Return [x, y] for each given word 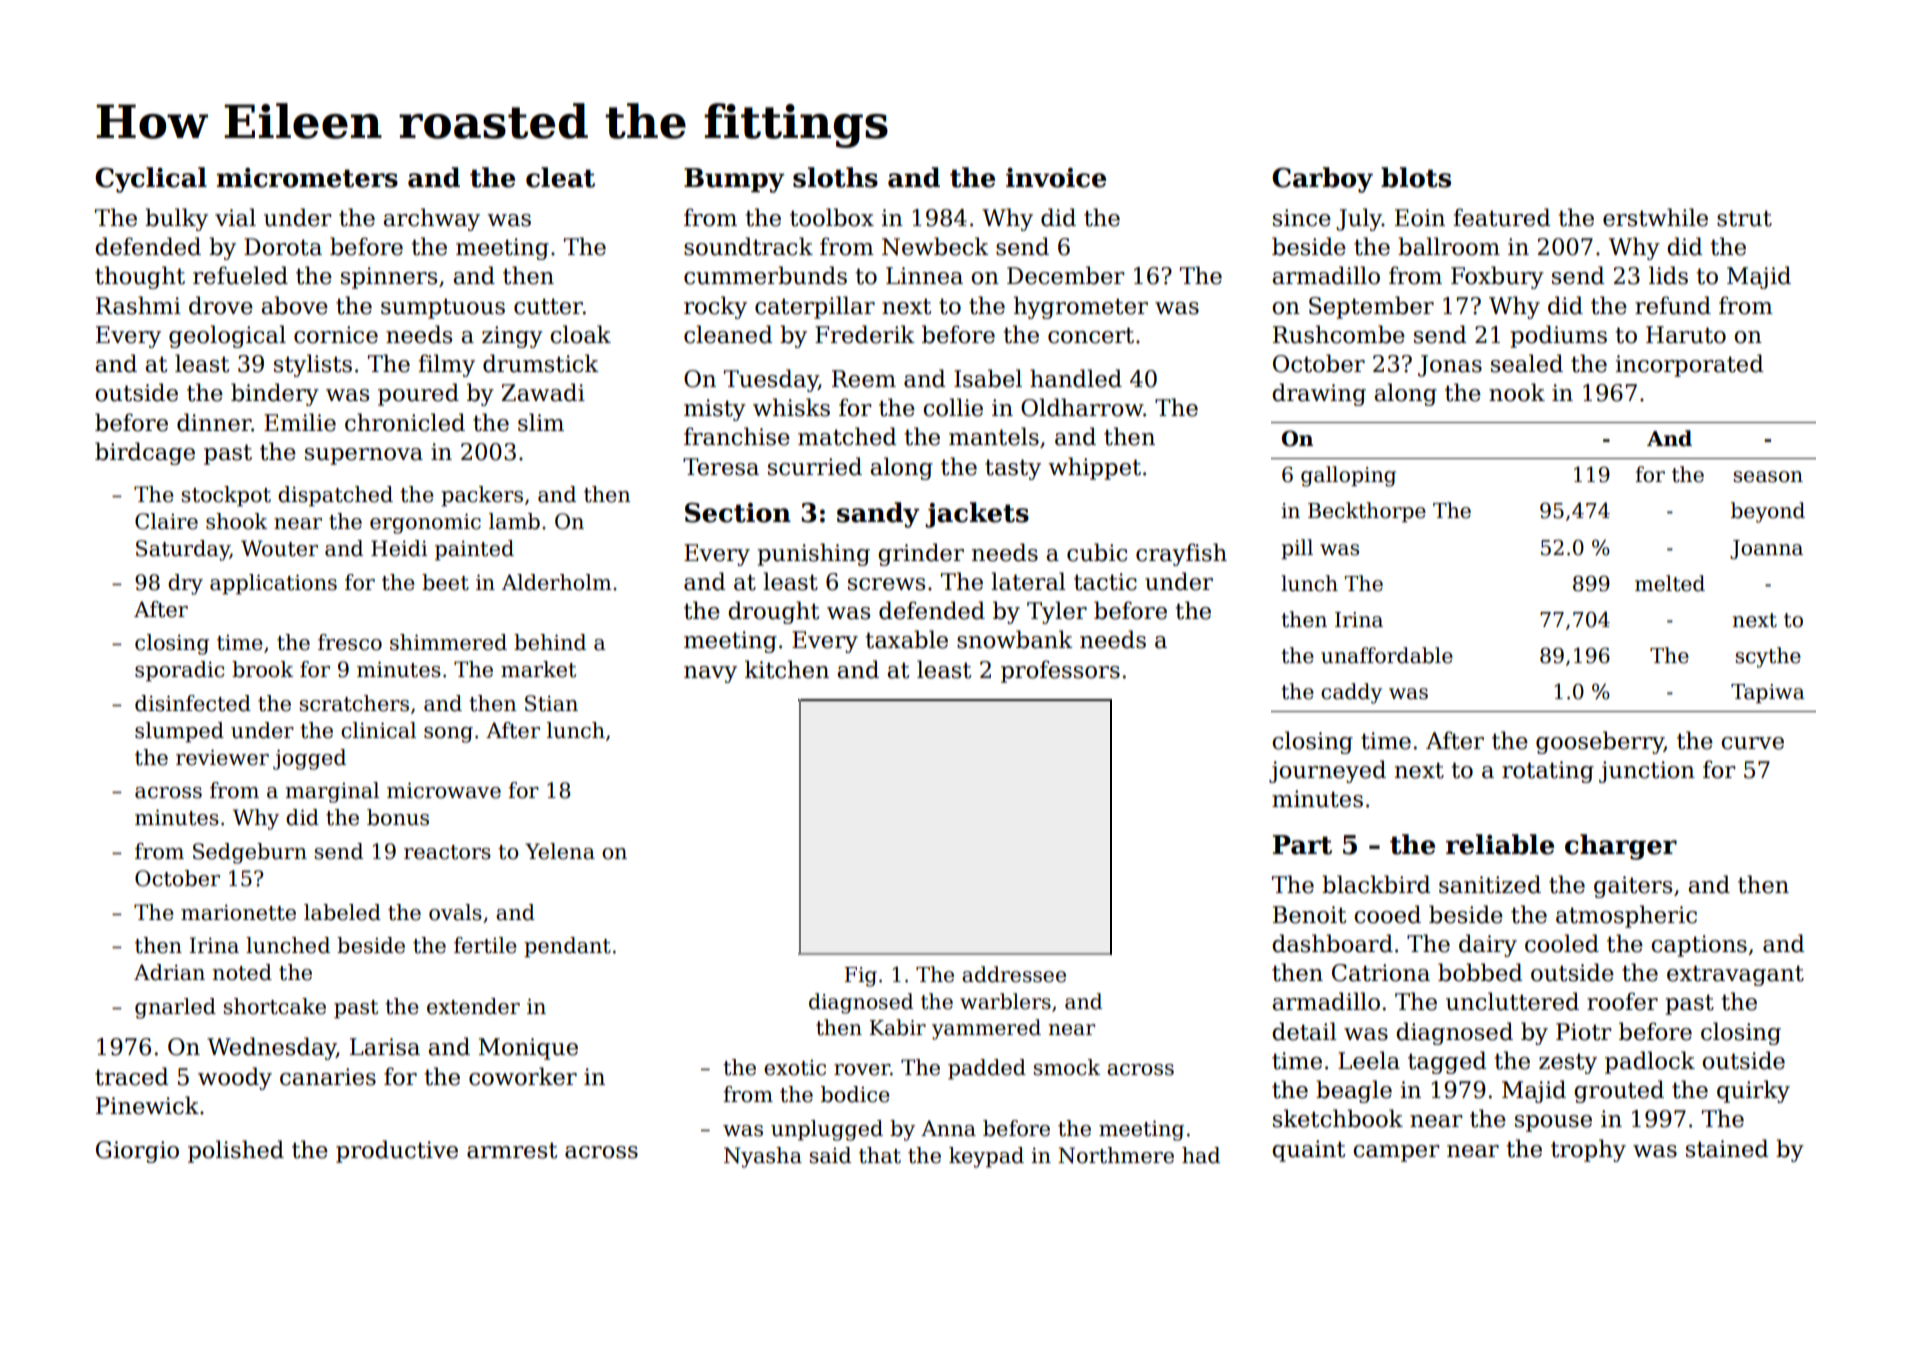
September [1371, 307]
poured [418, 394]
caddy [1351, 693]
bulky [176, 219]
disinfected [193, 703]
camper [1396, 1153]
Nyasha [763, 1157]
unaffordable [1387, 655]
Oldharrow [1082, 407]
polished [236, 1151]
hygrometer [1081, 307]
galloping [1348, 476]
